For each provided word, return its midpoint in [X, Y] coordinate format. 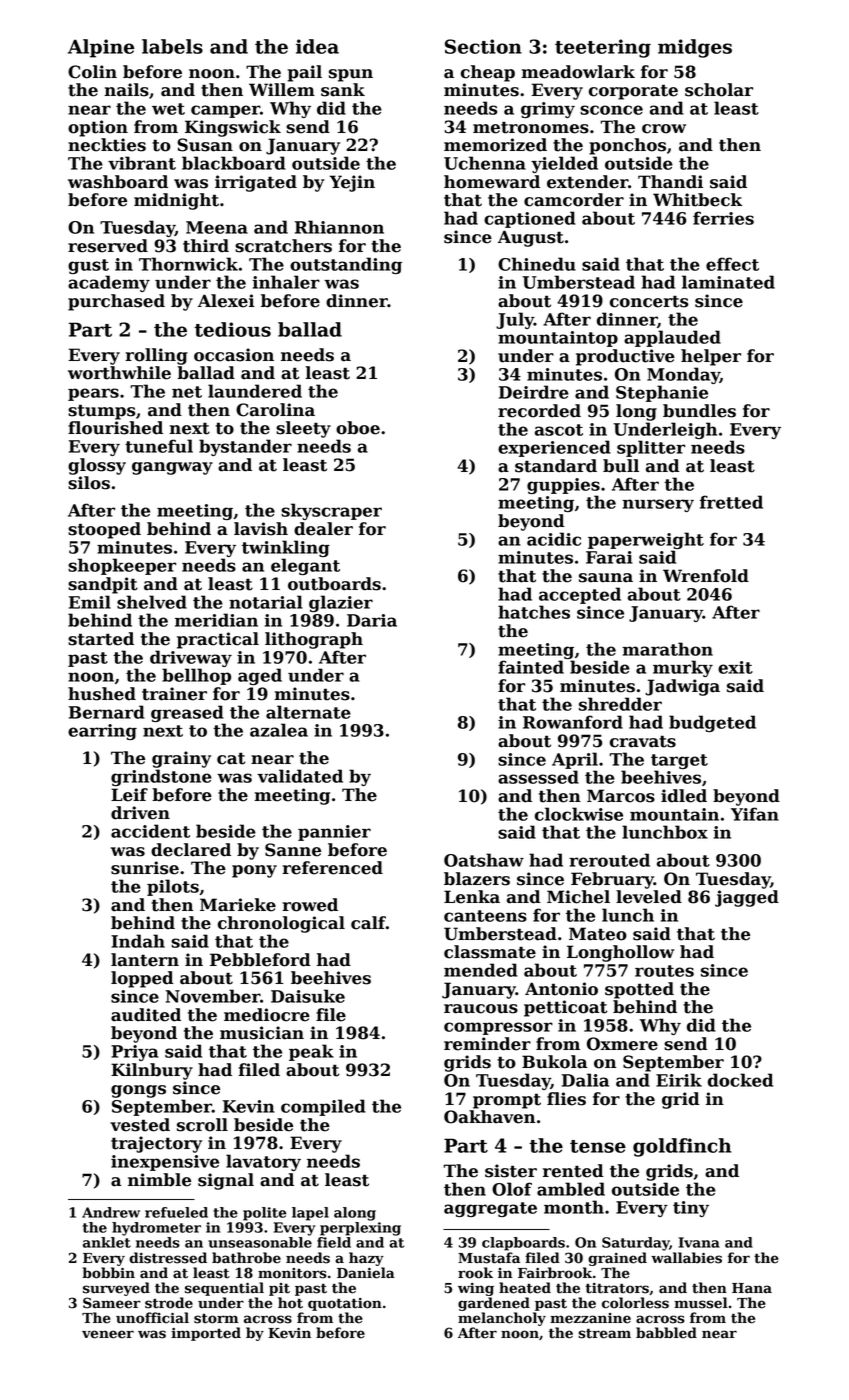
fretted [731, 502]
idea [317, 46]
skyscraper [331, 511]
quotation [345, 1304]
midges [695, 48]
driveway [191, 658]
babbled [666, 1333]
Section [483, 46]
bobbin [108, 1273]
